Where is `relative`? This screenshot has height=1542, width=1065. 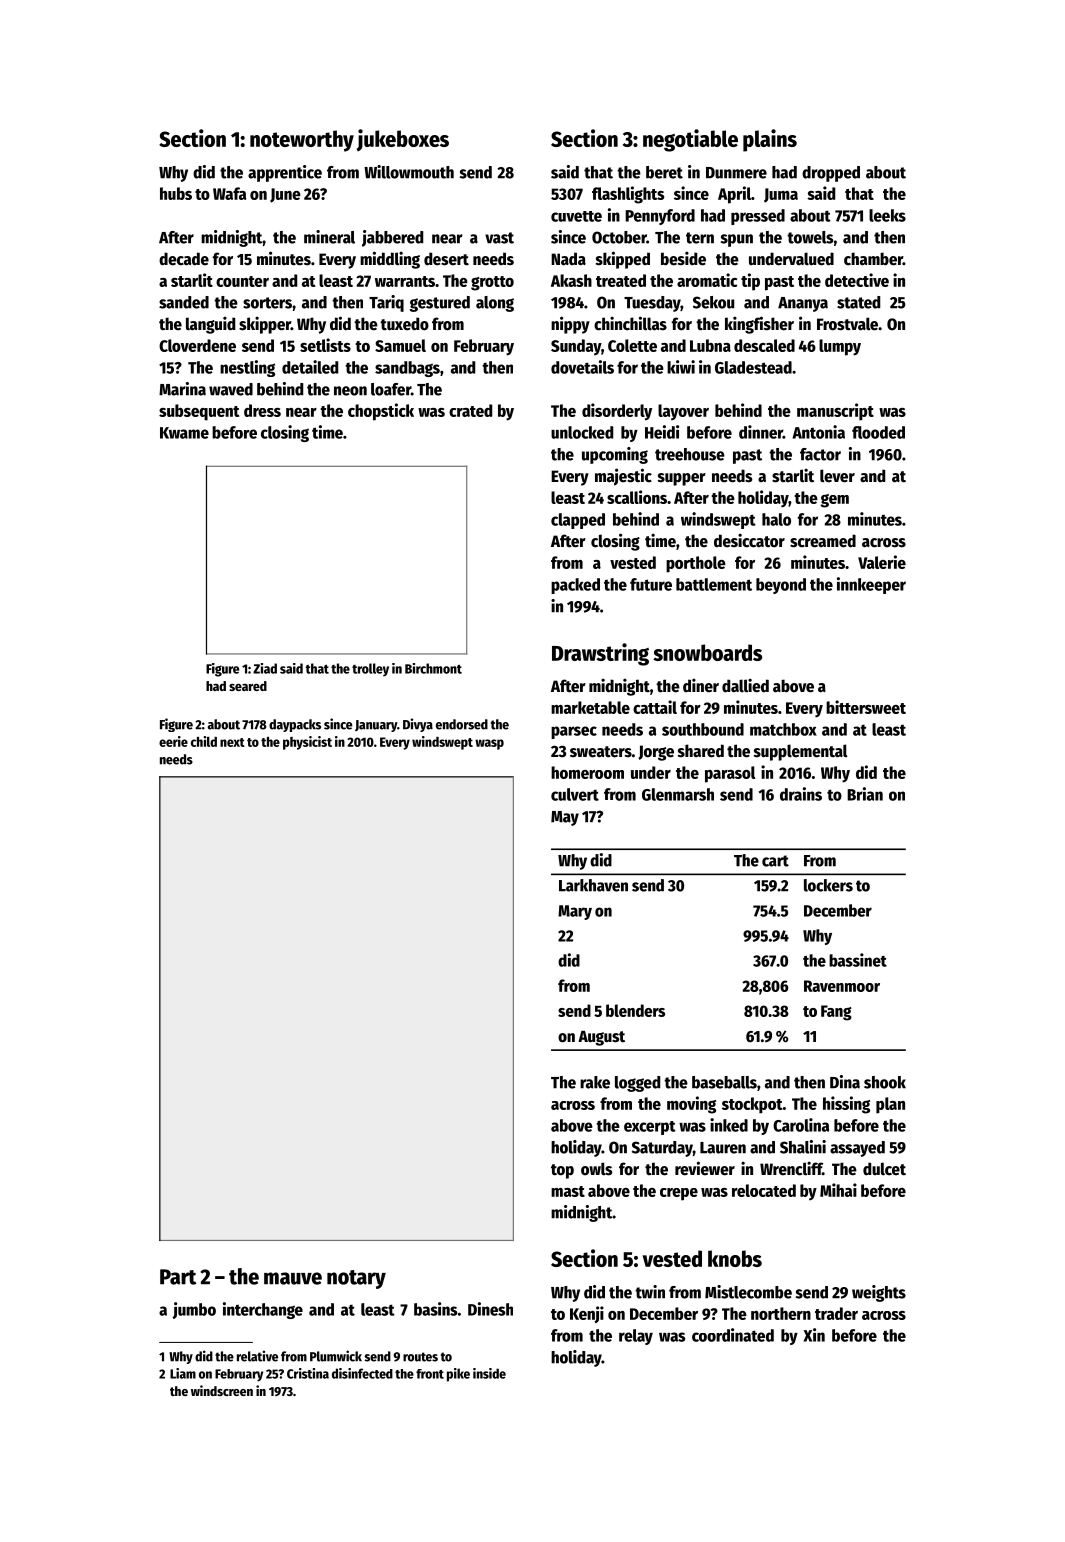 relative is located at coordinates (257, 1356).
